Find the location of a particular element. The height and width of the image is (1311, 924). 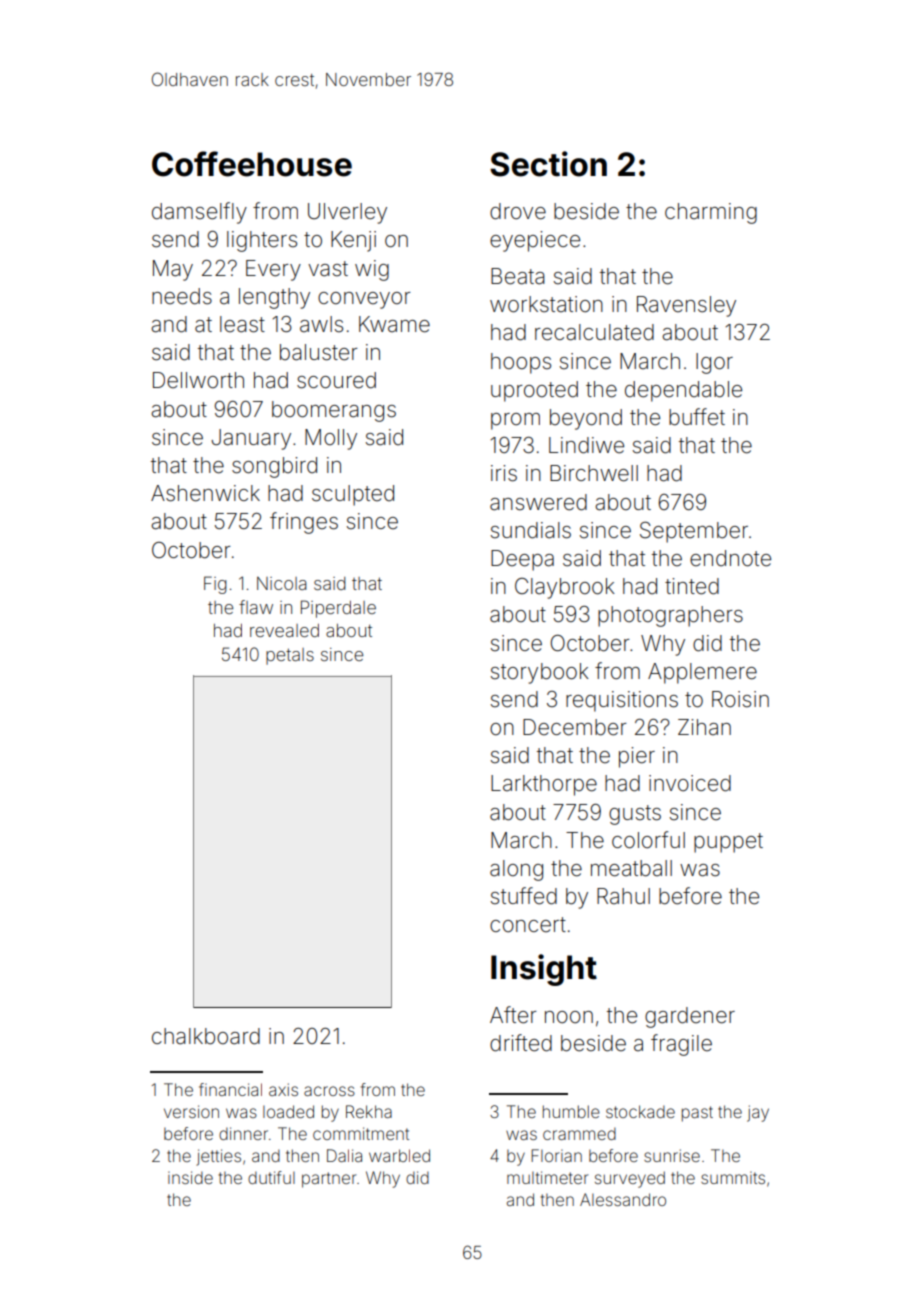

Ulverley is located at coordinates (347, 213).
